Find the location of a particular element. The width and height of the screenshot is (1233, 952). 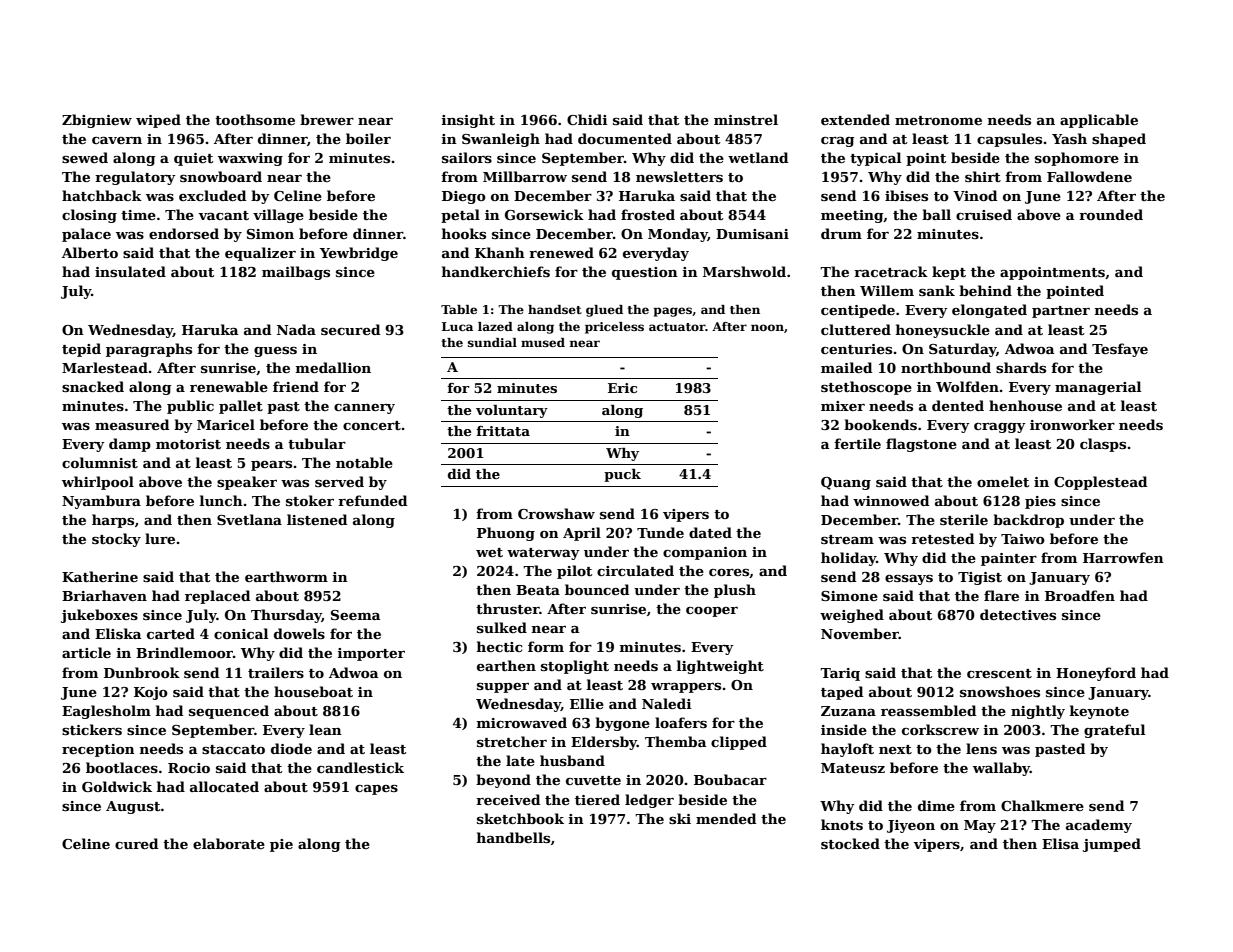

hooks is located at coordinates (464, 233).
